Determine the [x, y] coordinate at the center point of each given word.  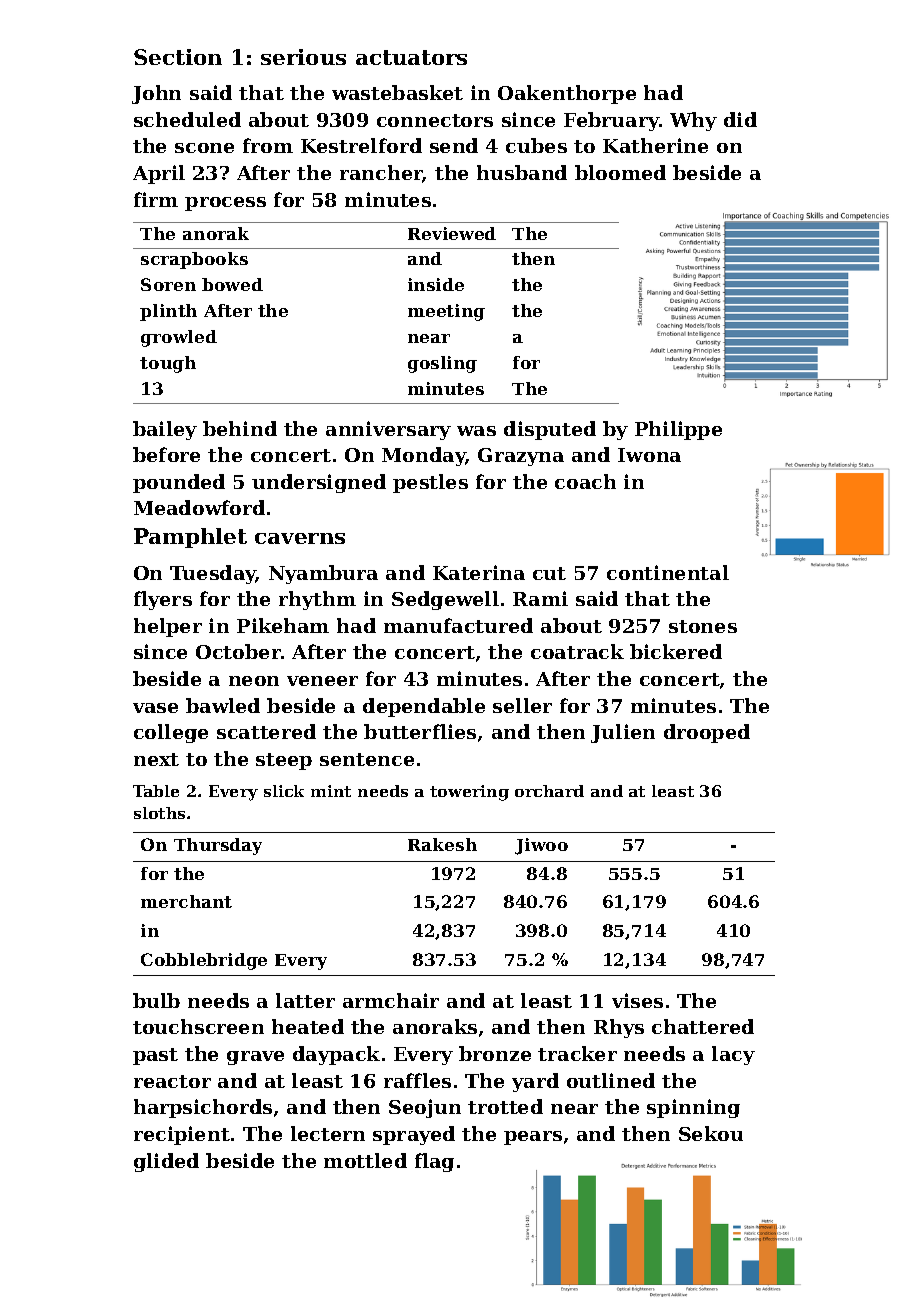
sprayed [414, 1135]
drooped [707, 733]
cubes [536, 145]
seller [522, 705]
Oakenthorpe [567, 94]
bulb [156, 1000]
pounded [179, 483]
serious [303, 57]
